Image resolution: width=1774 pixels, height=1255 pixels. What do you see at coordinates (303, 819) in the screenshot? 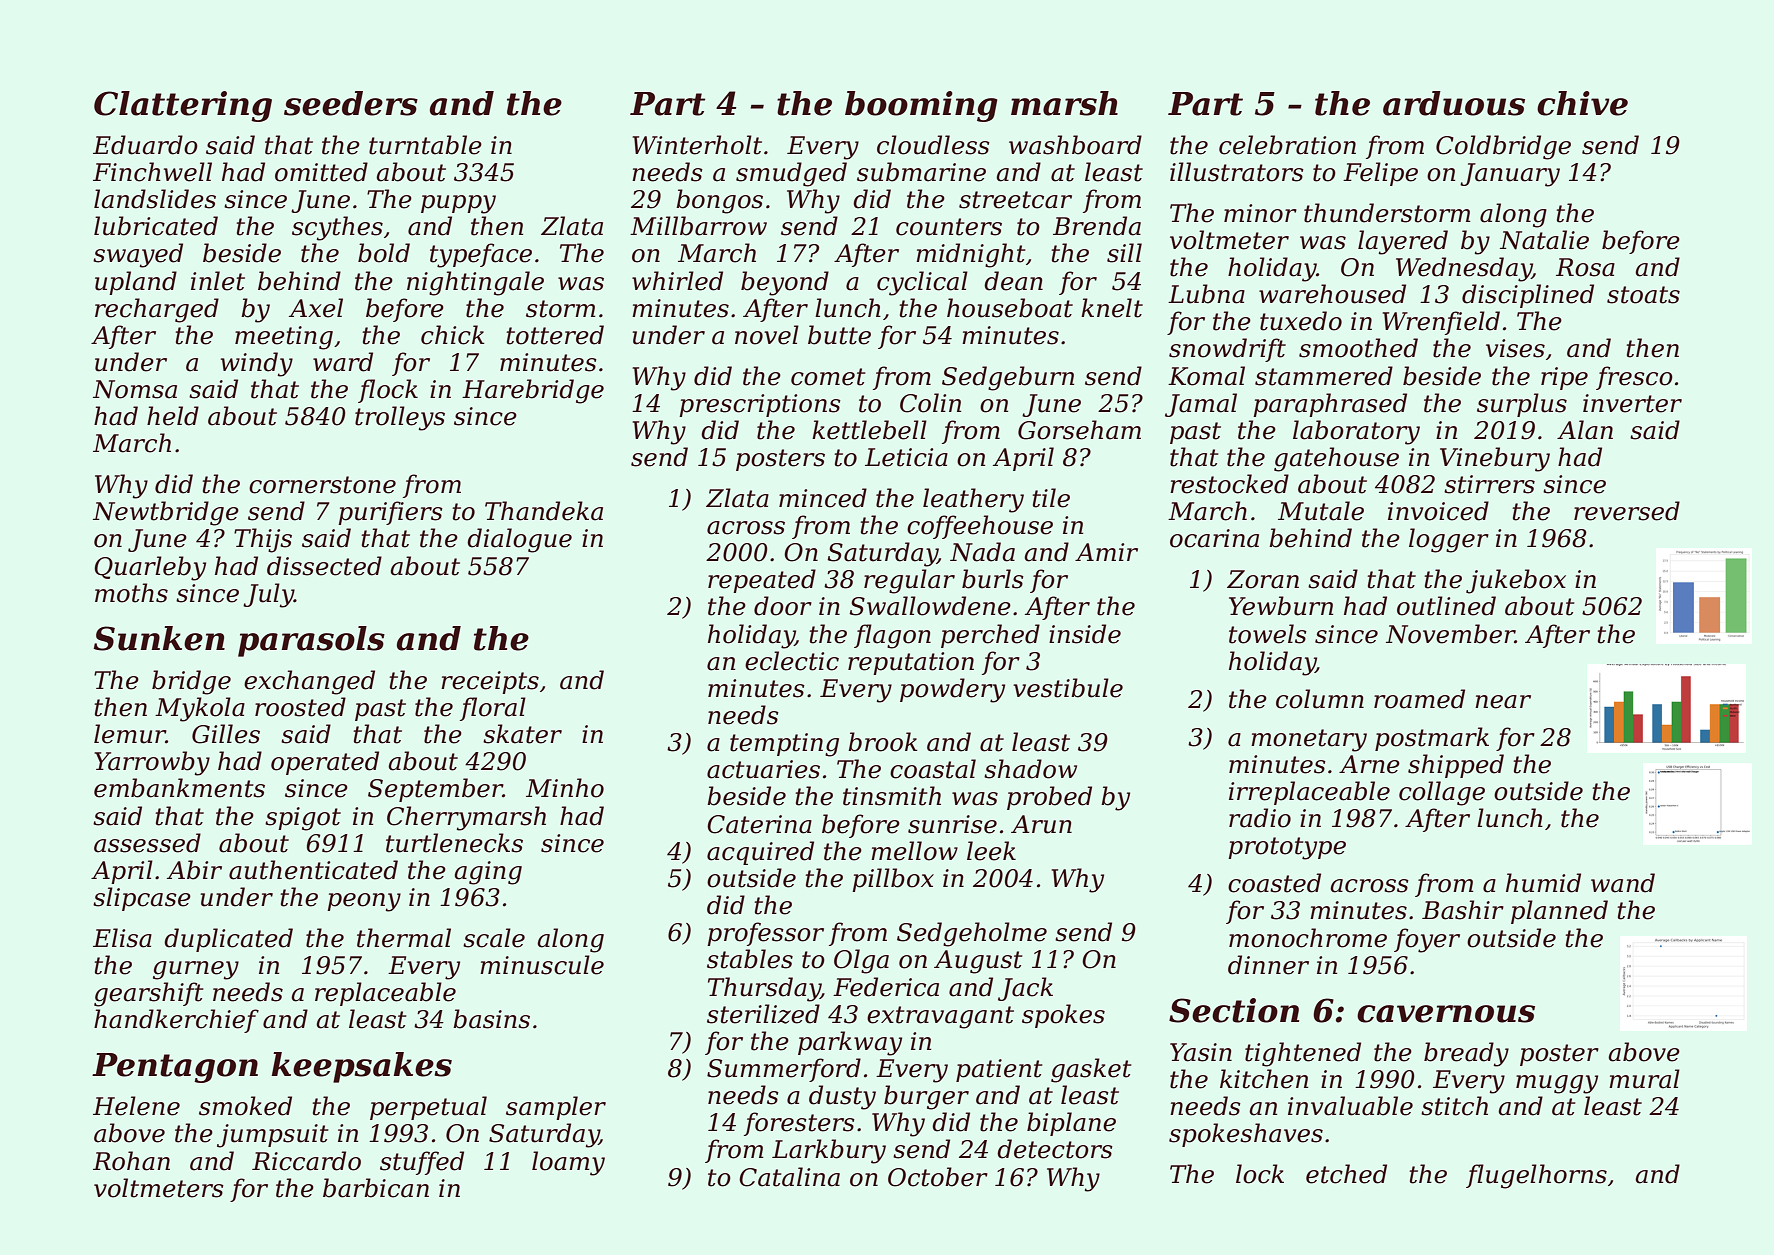
I see `spigot` at bounding box center [303, 819].
